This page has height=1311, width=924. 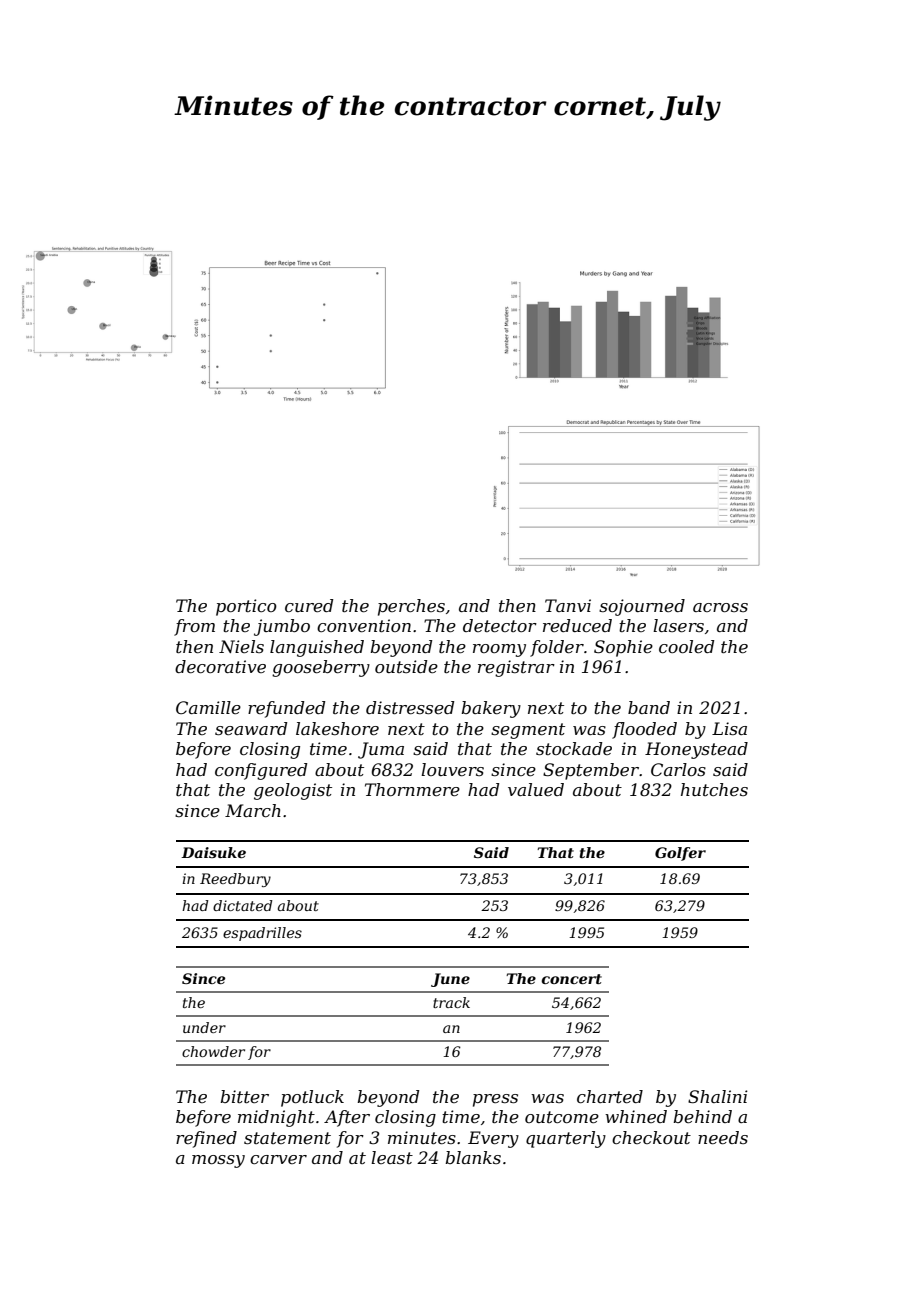 I want to click on Shalini, so click(x=718, y=1096).
